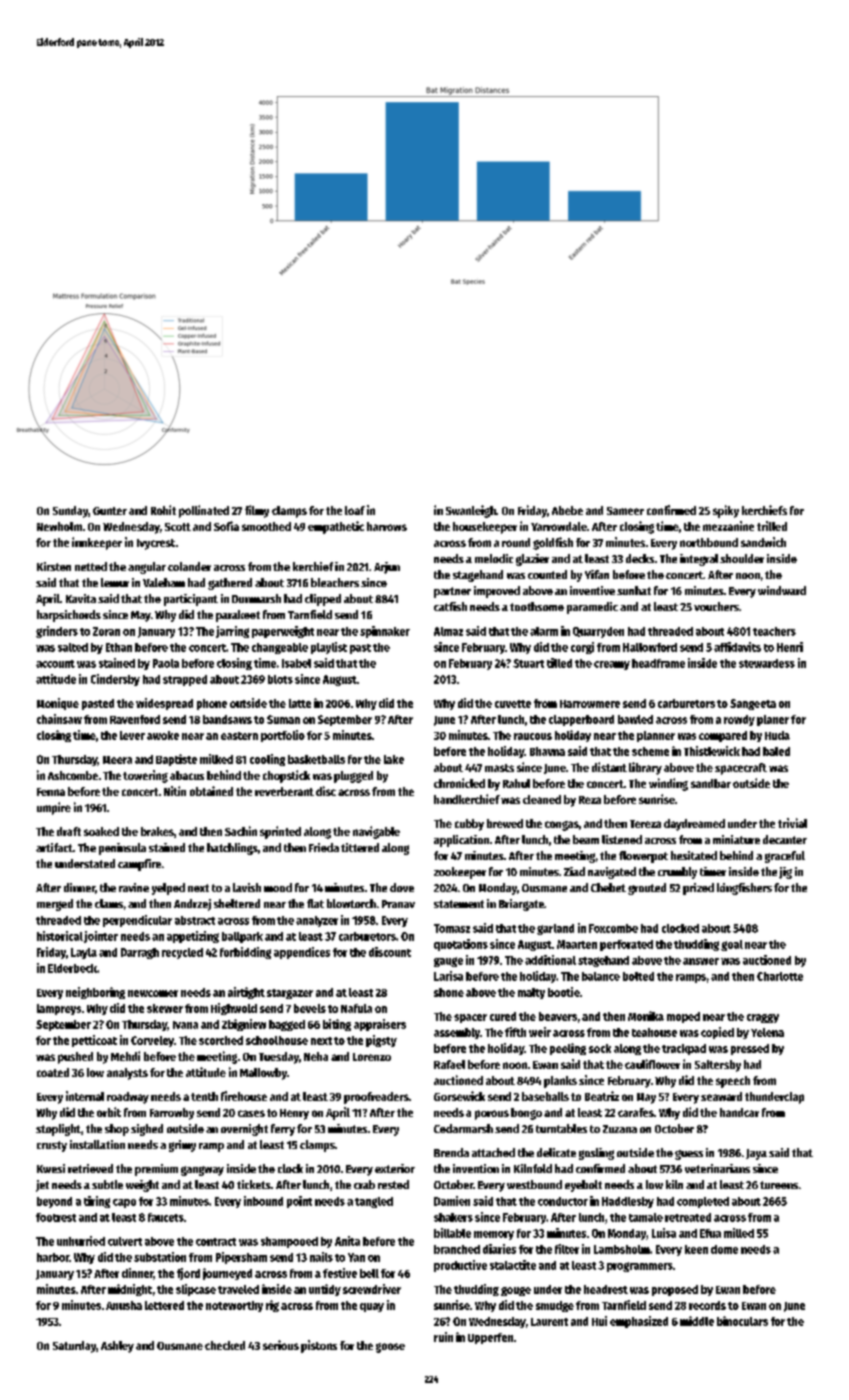 The height and width of the document is (1400, 849). I want to click on moped, so click(683, 1017).
